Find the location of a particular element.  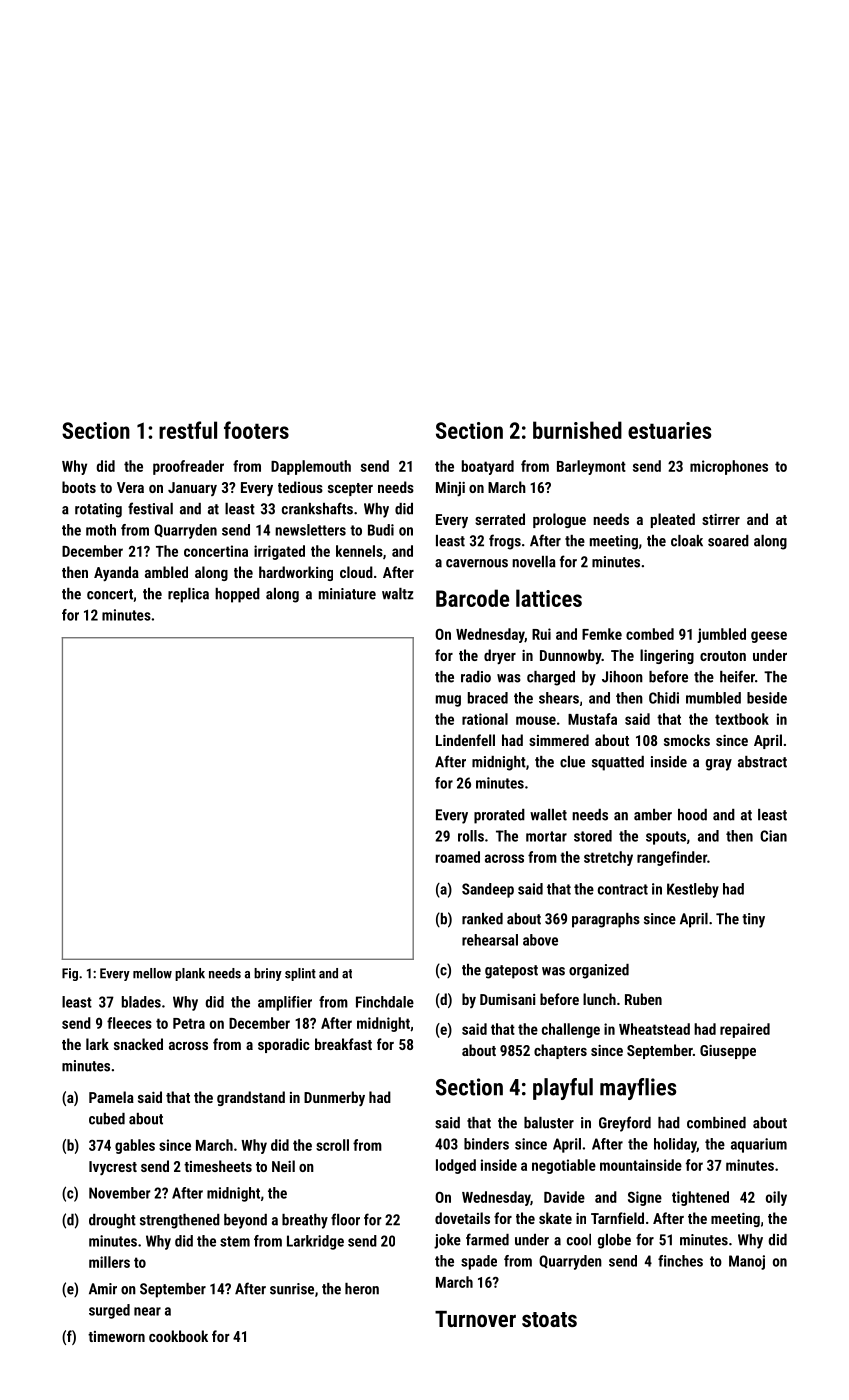

estuaries is located at coordinates (669, 430).
